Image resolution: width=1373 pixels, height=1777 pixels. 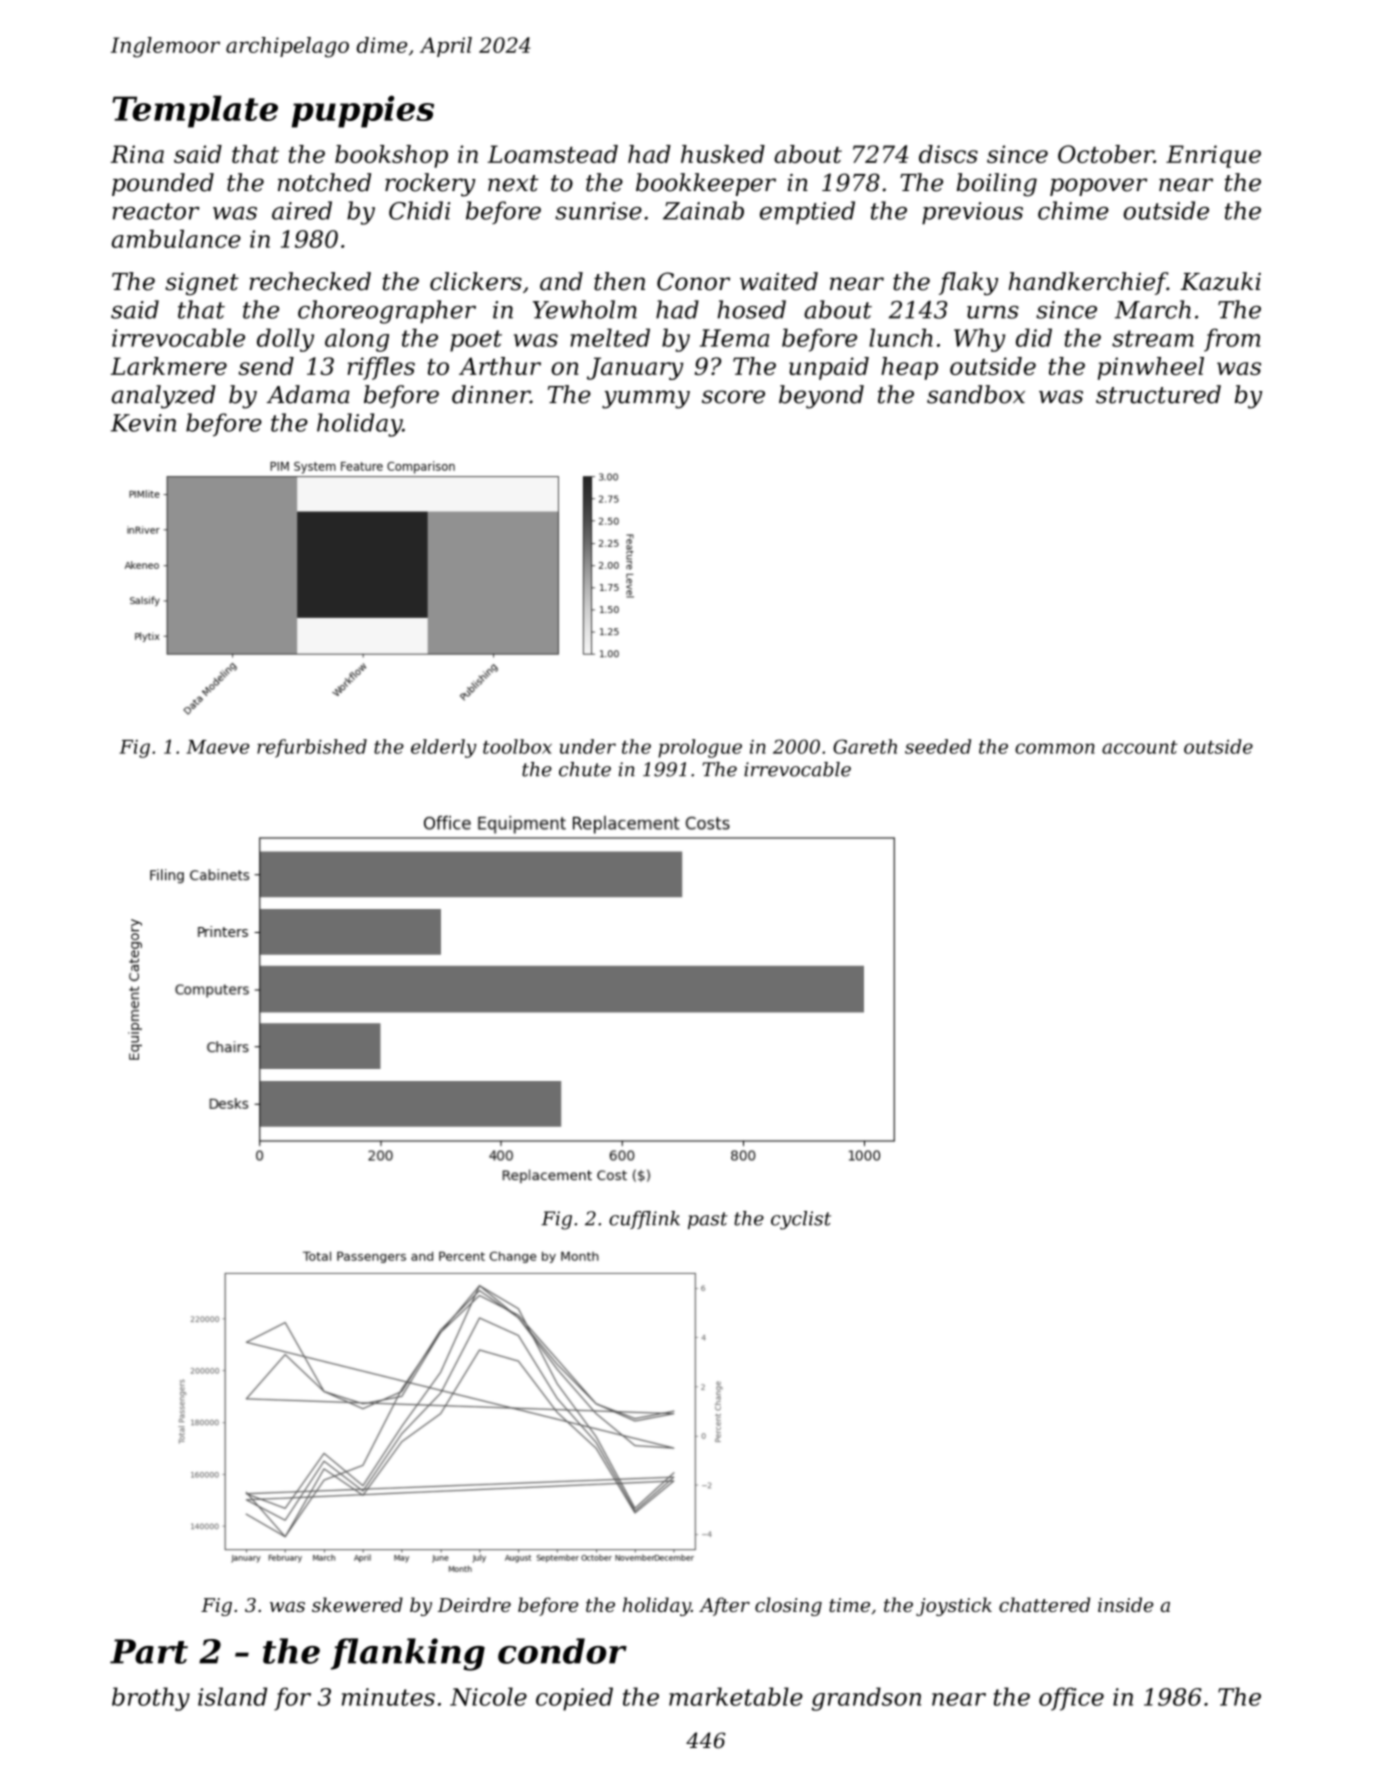 I want to click on chattered, so click(x=1044, y=1604).
